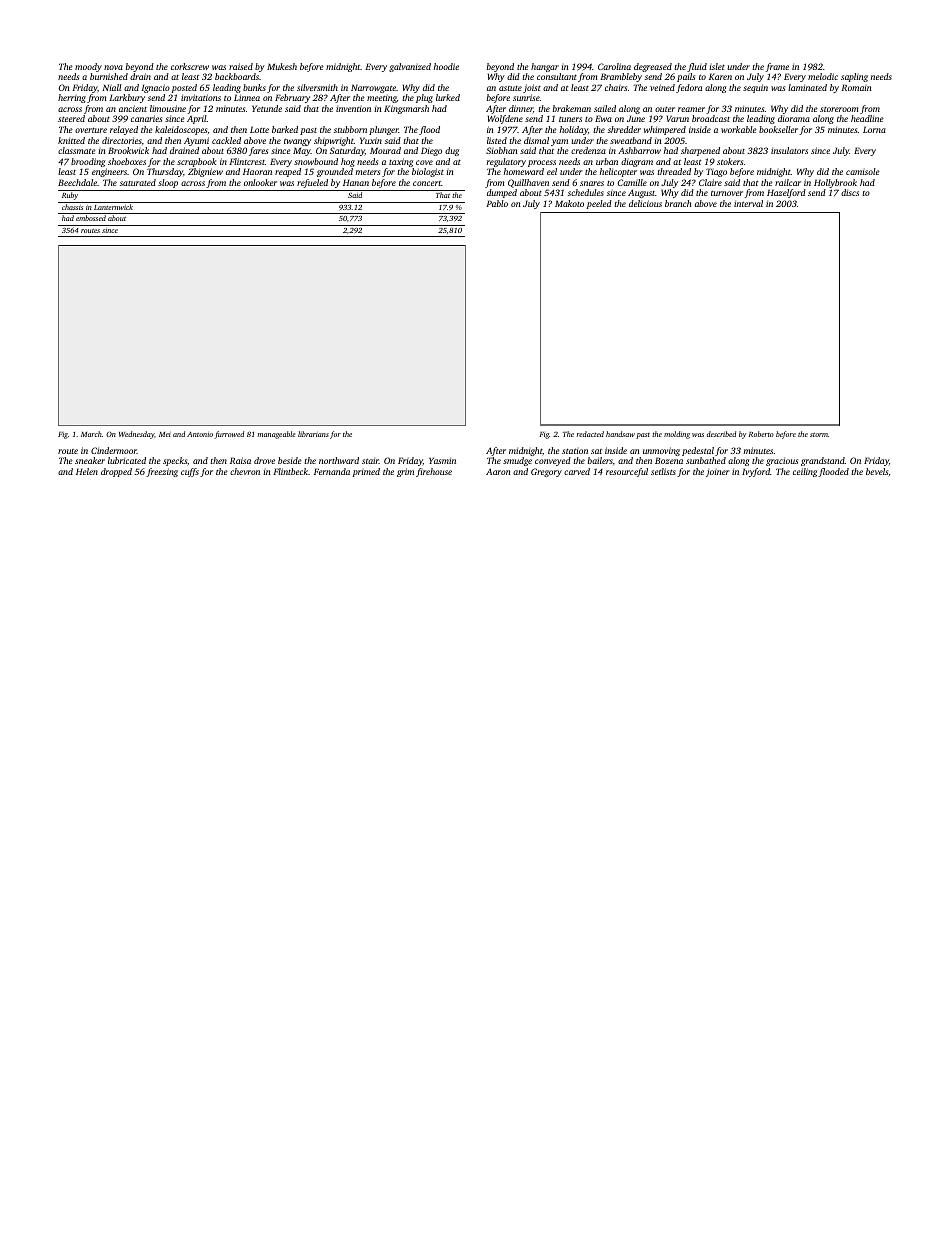  What do you see at coordinates (854, 77) in the screenshot?
I see `sapling` at bounding box center [854, 77].
